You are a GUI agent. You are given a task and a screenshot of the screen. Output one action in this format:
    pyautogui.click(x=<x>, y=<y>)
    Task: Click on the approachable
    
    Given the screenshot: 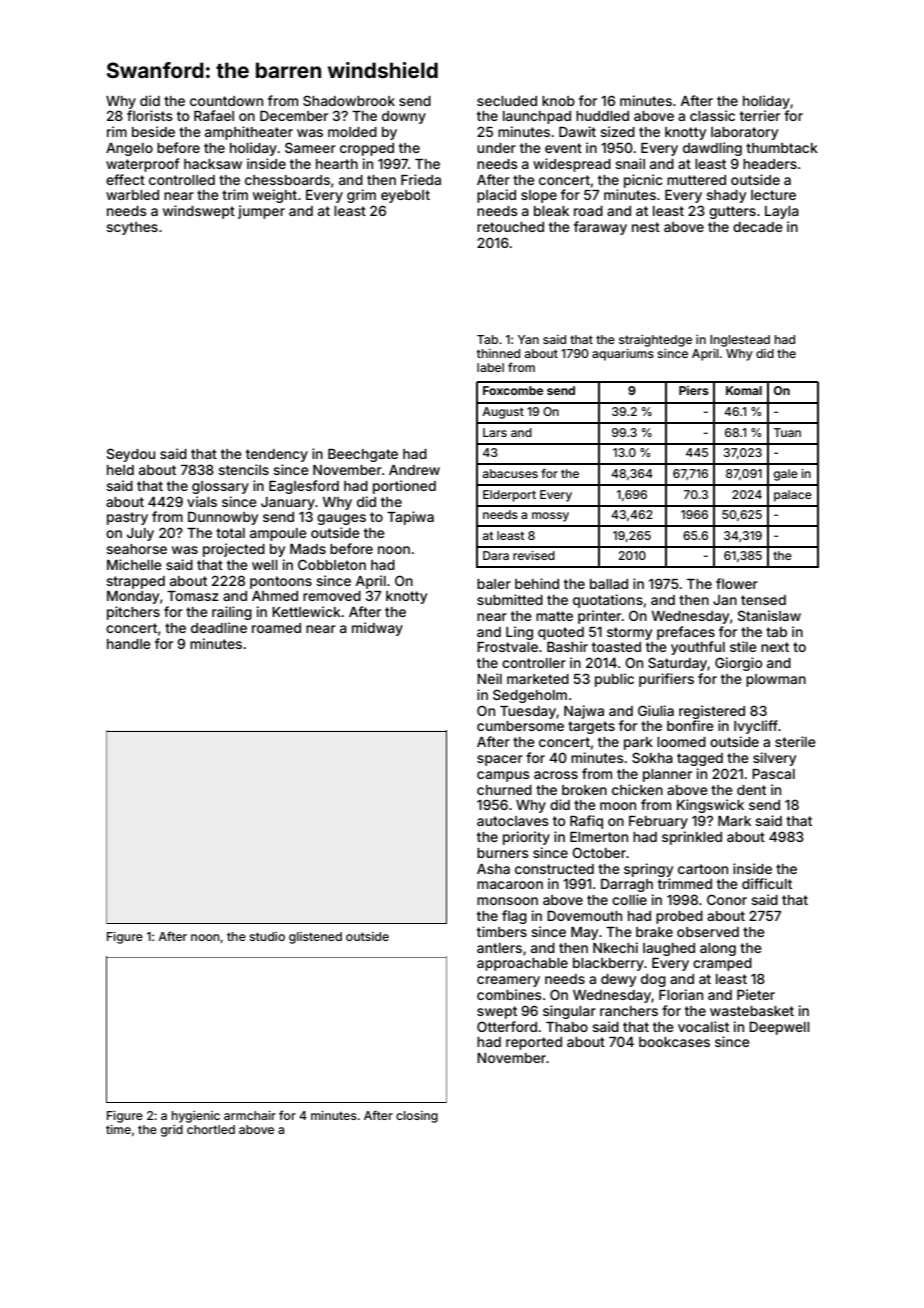 What is the action you would take?
    pyautogui.click(x=522, y=964)
